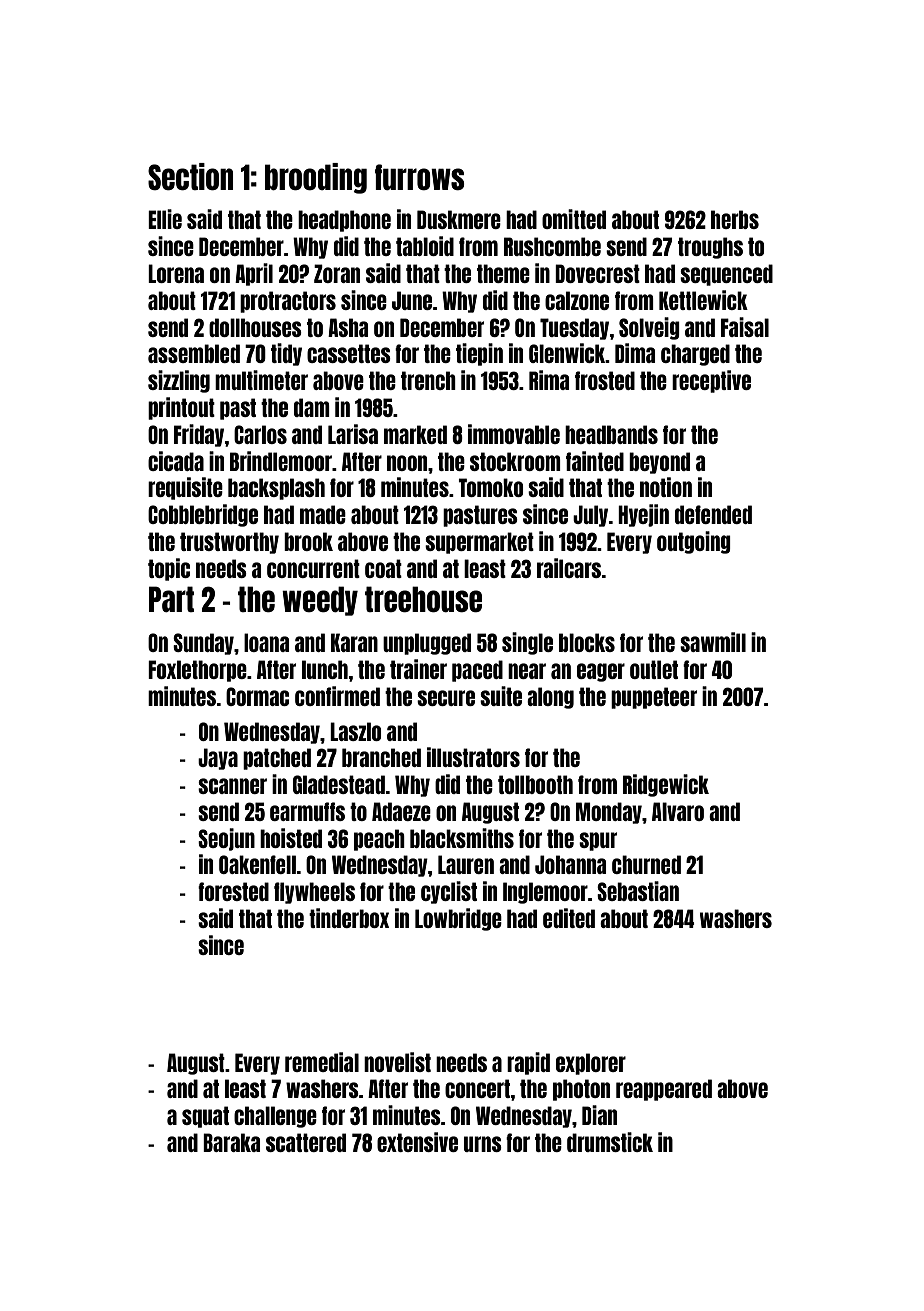 This screenshot has width=924, height=1311. What do you see at coordinates (664, 1090) in the screenshot?
I see `reappeared` at bounding box center [664, 1090].
